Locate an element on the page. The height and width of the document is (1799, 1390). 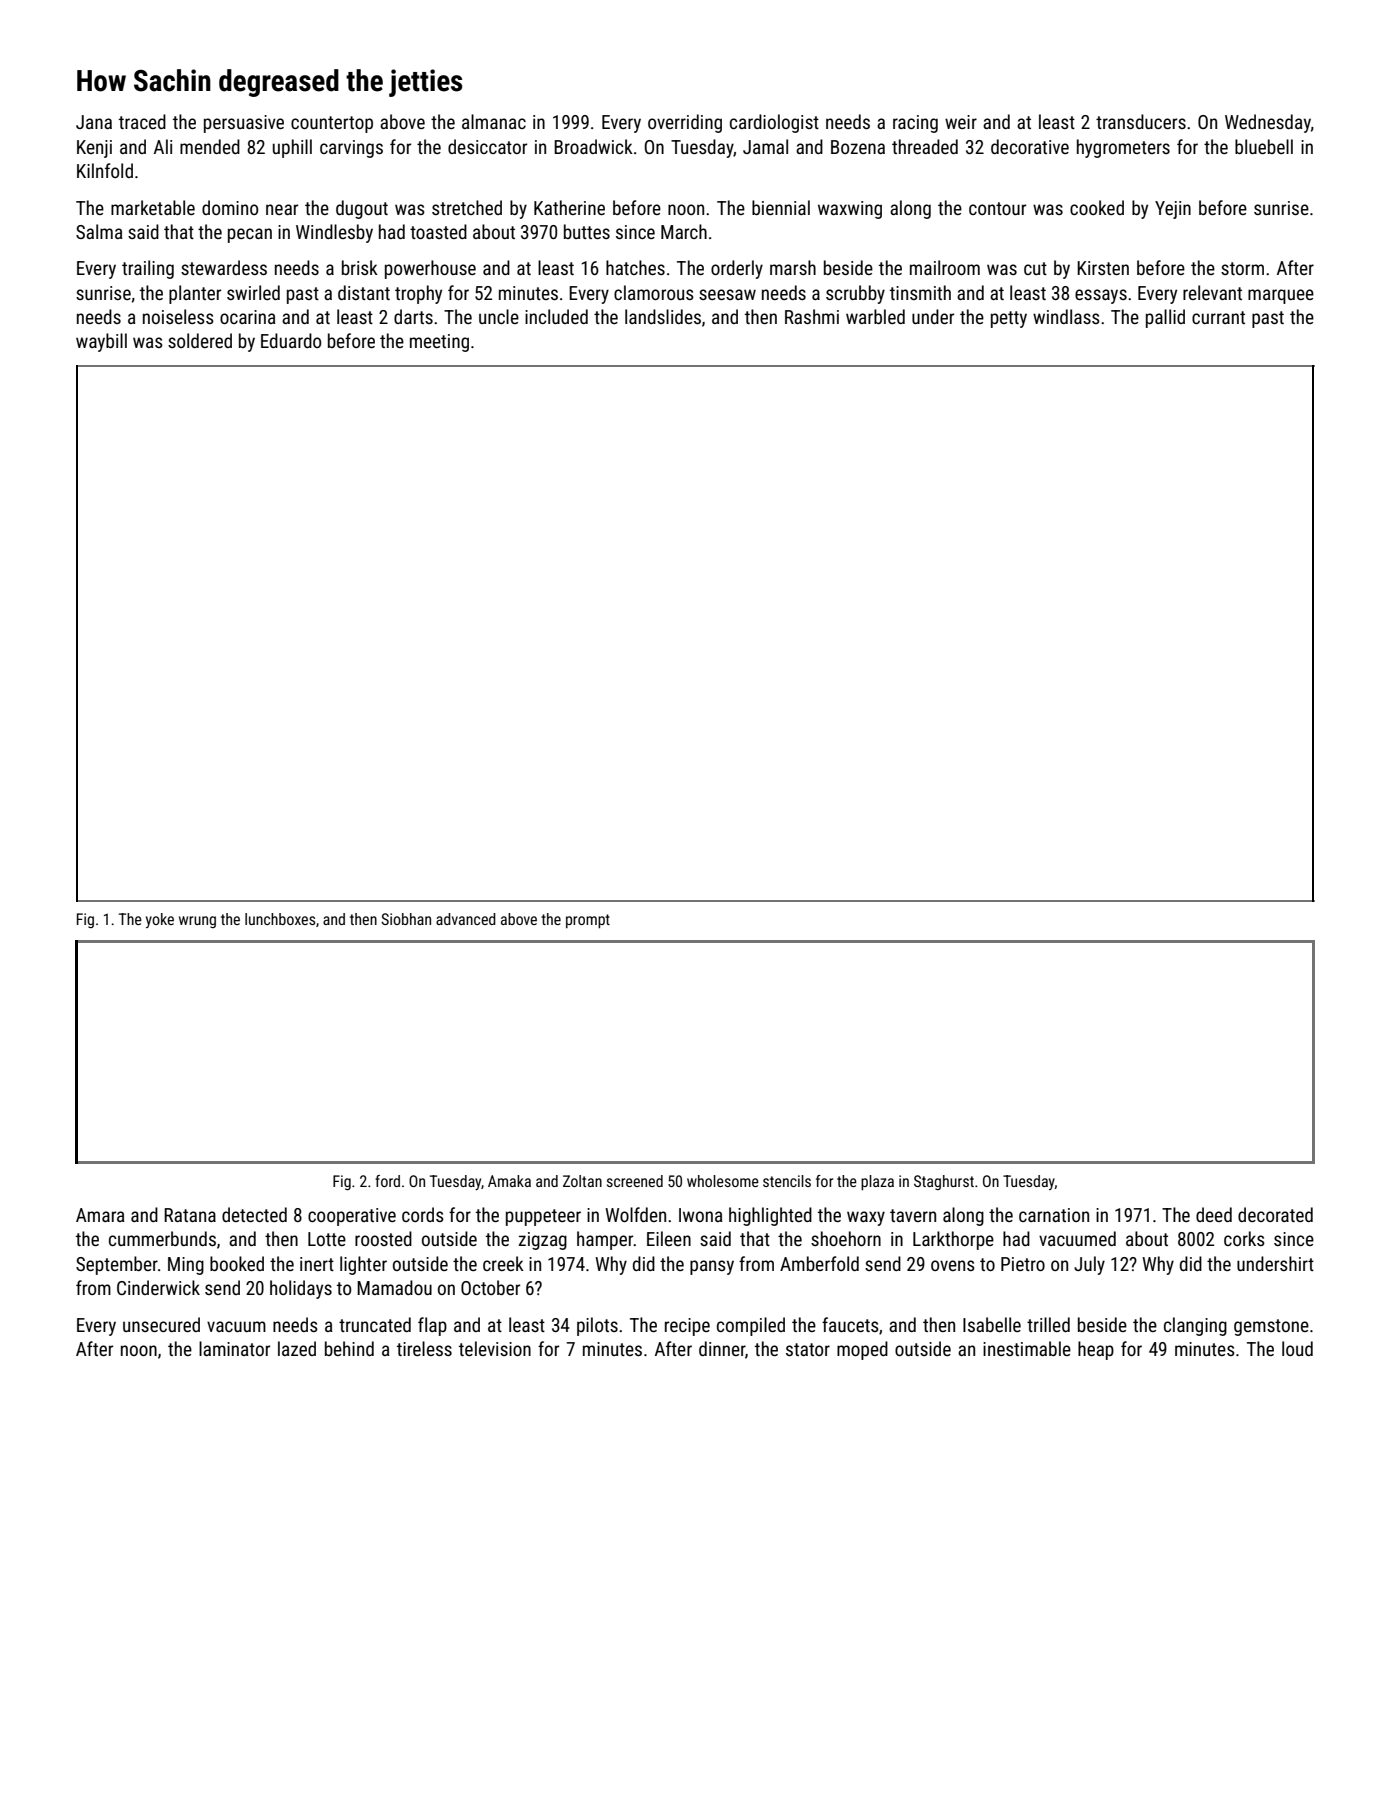
cardiologist is located at coordinates (774, 123).
